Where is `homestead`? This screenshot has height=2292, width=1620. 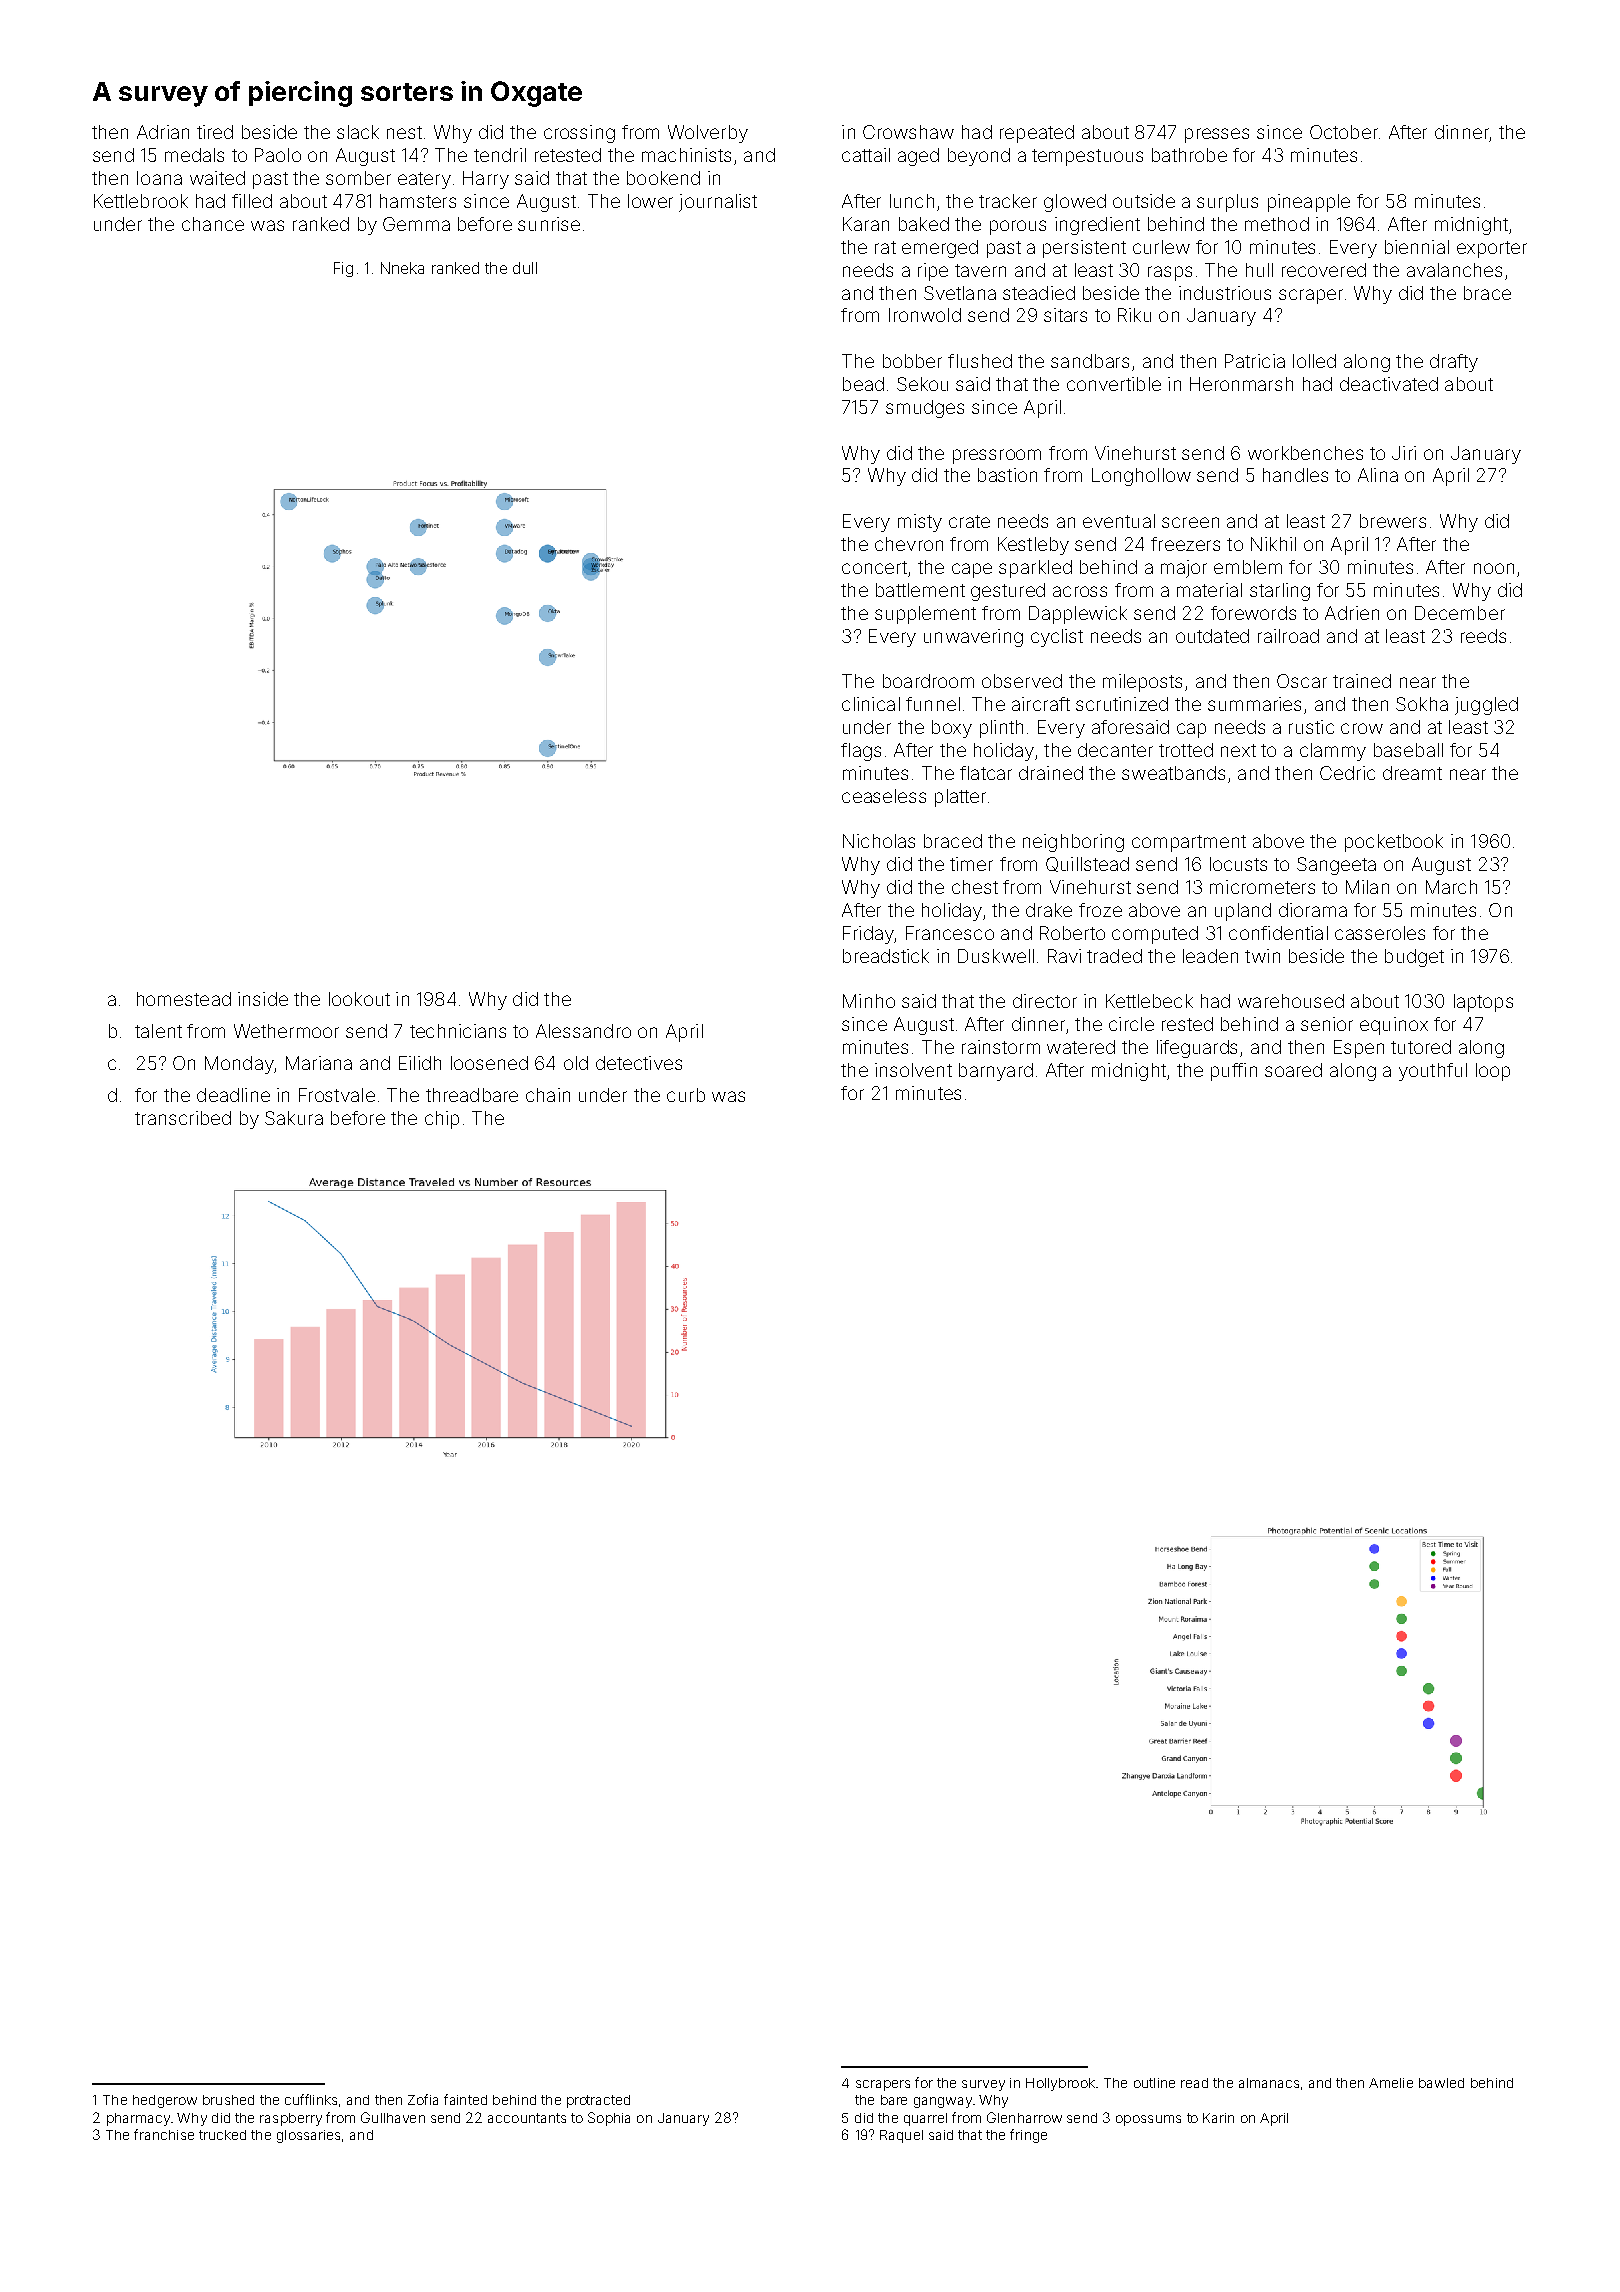
homestead is located at coordinates (184, 999).
